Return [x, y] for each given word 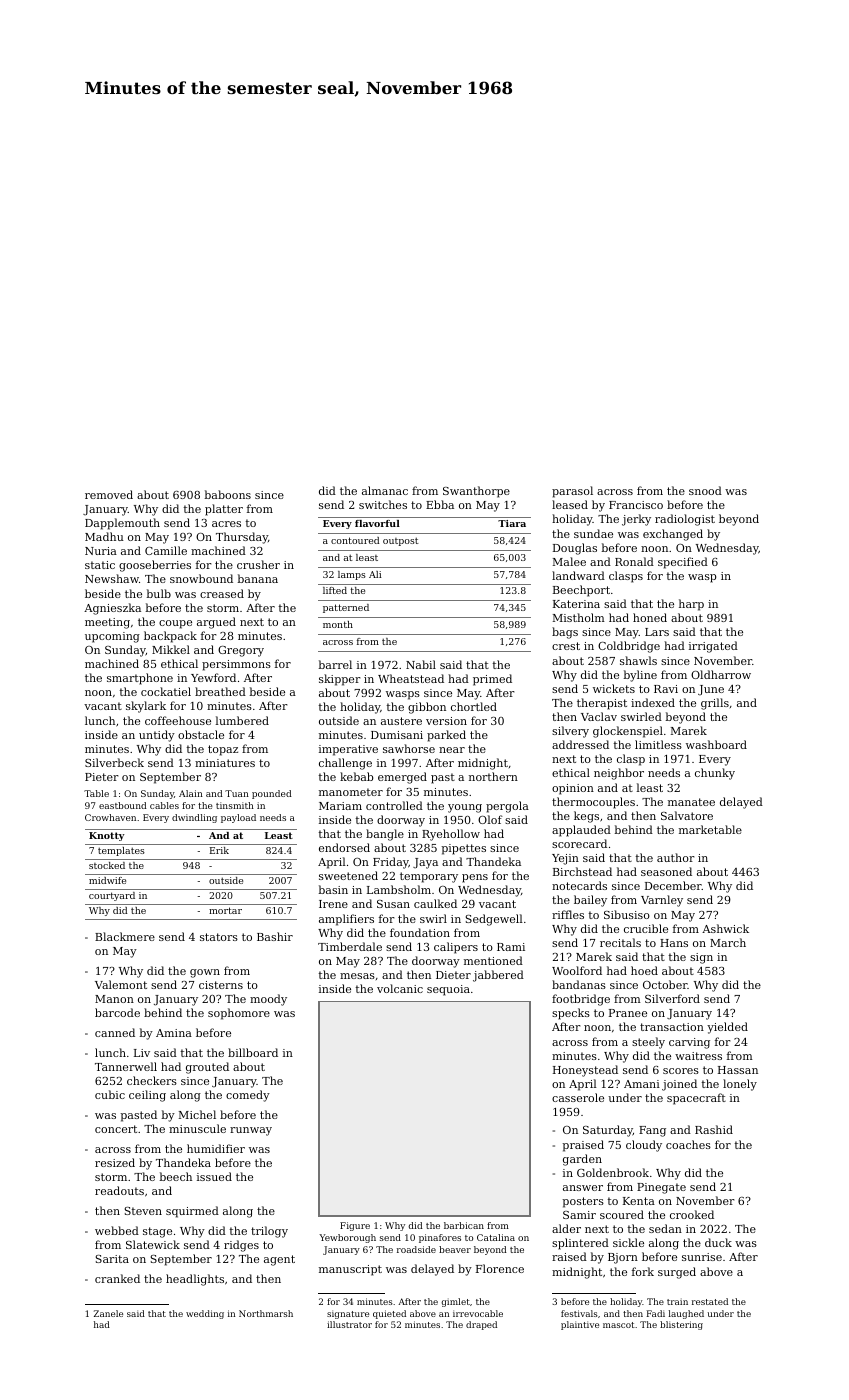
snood [705, 490]
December [673, 885]
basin [333, 889]
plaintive [580, 1325]
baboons [228, 494]
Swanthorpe [476, 492]
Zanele [108, 1313]
